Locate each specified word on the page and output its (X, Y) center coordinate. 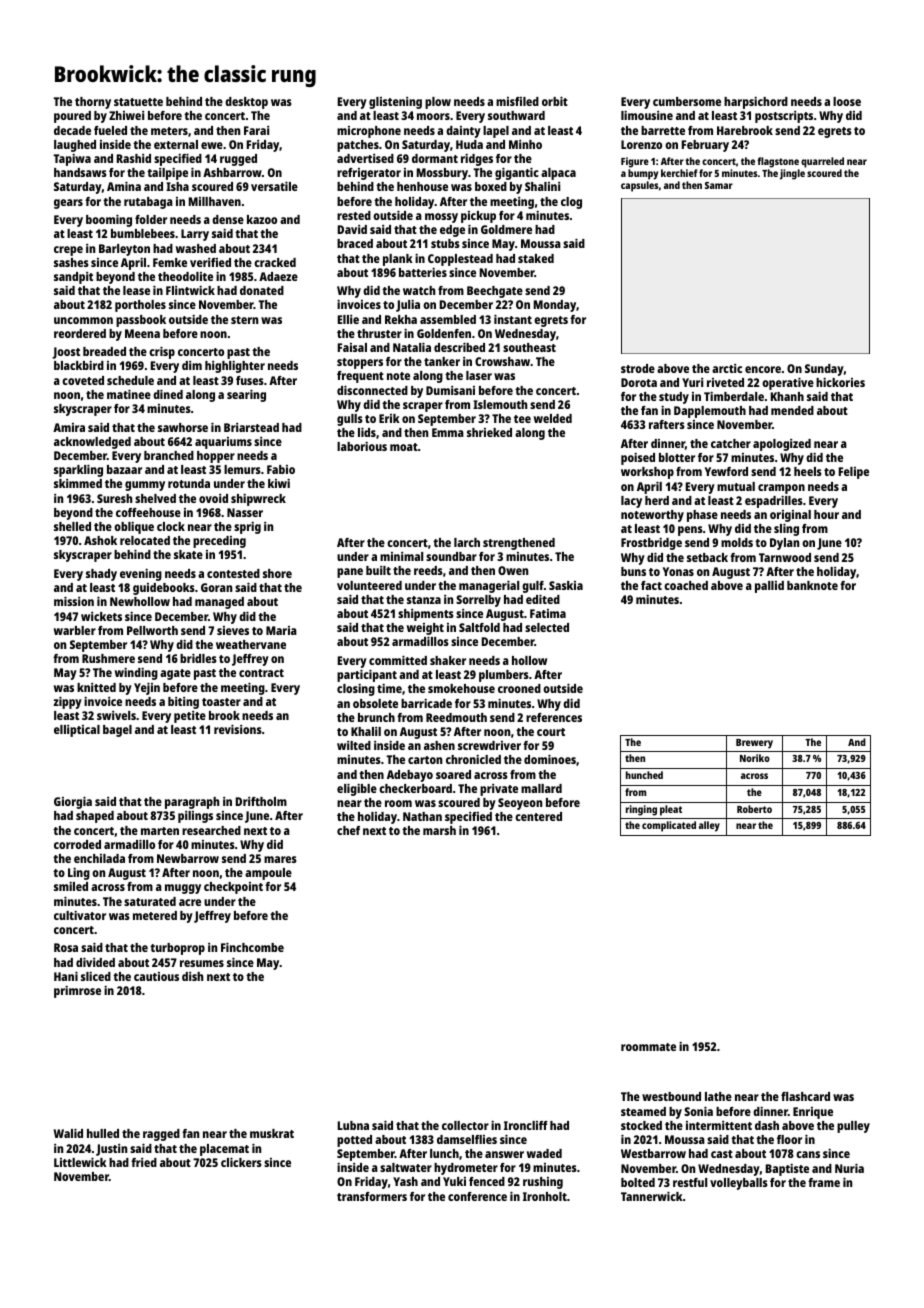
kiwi (279, 483)
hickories (840, 382)
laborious (362, 446)
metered (155, 915)
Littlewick (80, 1162)
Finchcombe (252, 947)
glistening (395, 103)
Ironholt (545, 1196)
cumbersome (687, 101)
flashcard (805, 1096)
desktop (246, 103)
